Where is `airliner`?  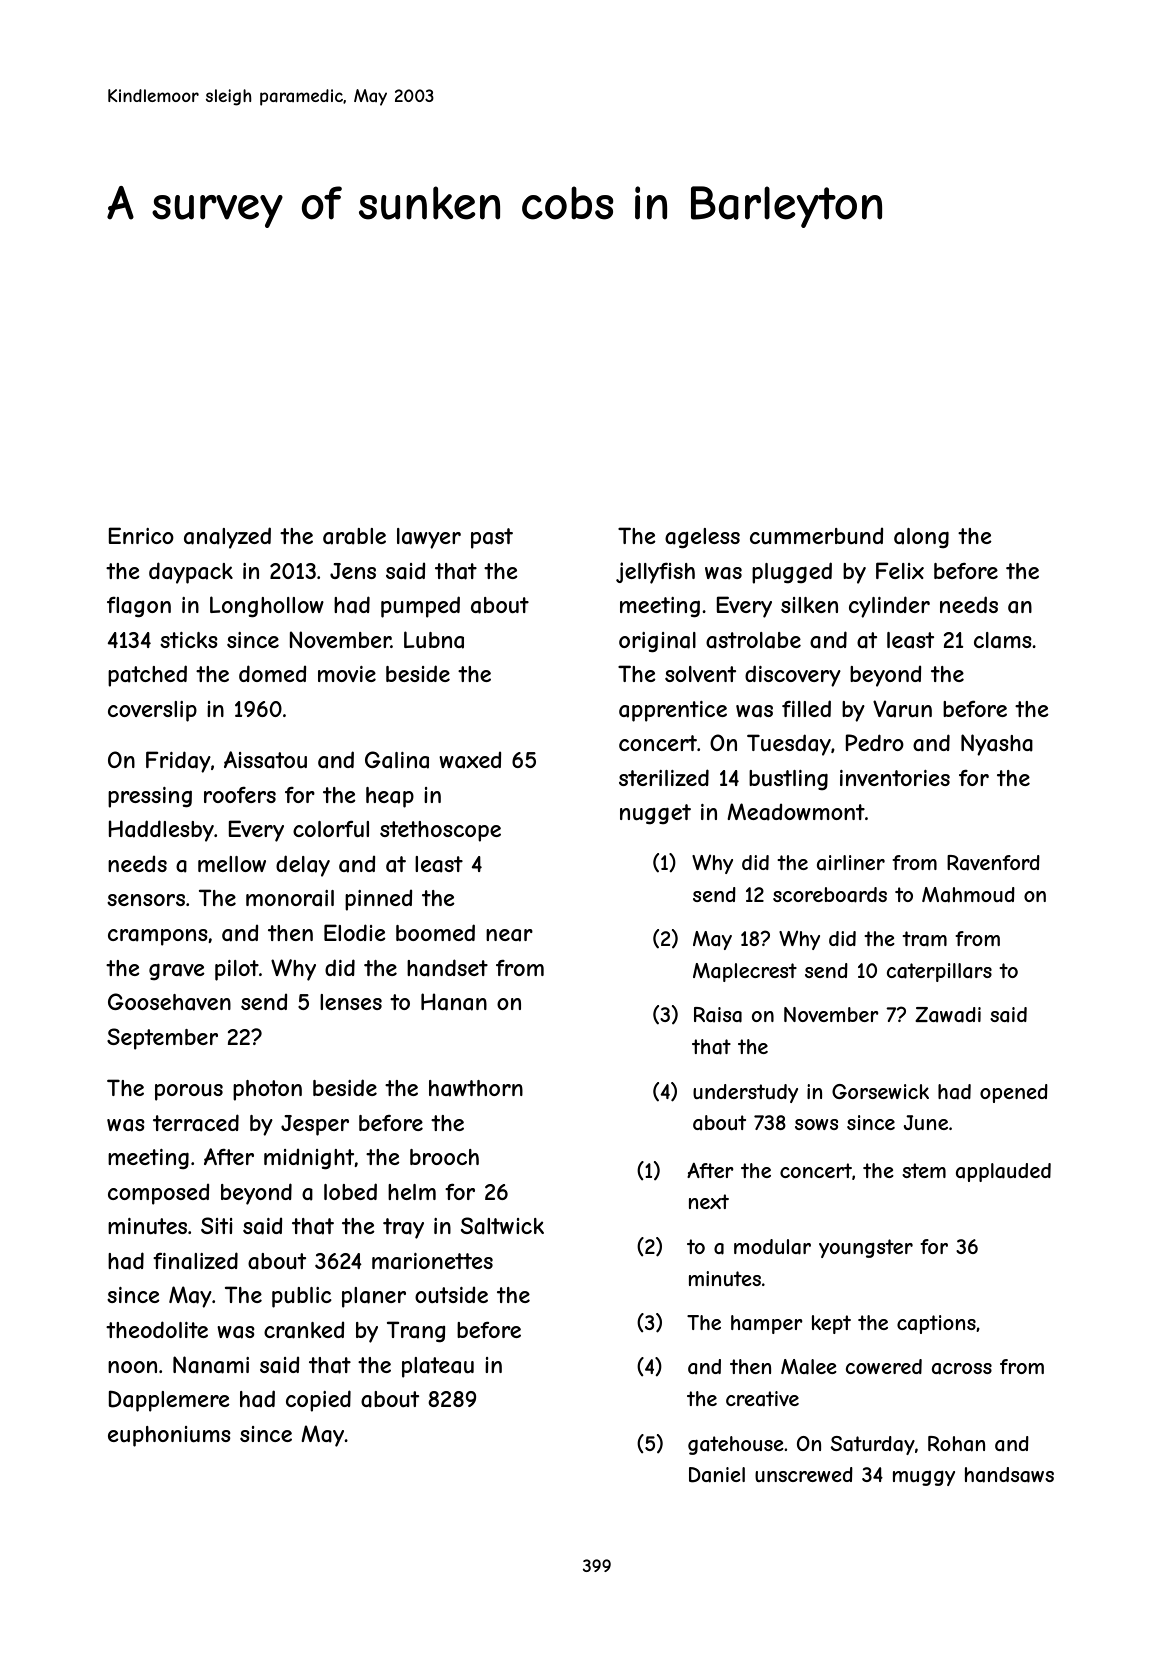 airliner is located at coordinates (851, 863).
